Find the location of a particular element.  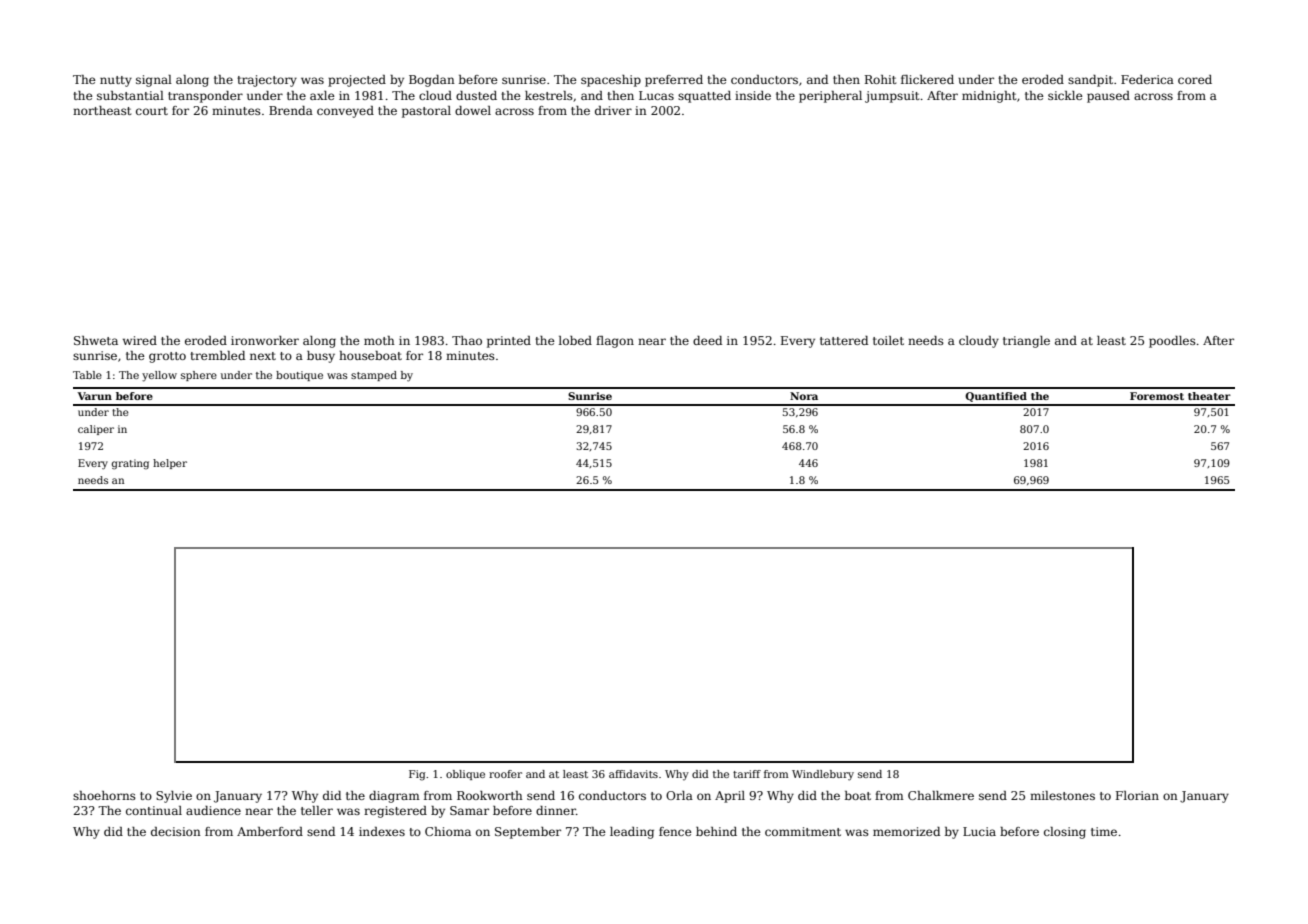

tattered is located at coordinates (844, 340).
